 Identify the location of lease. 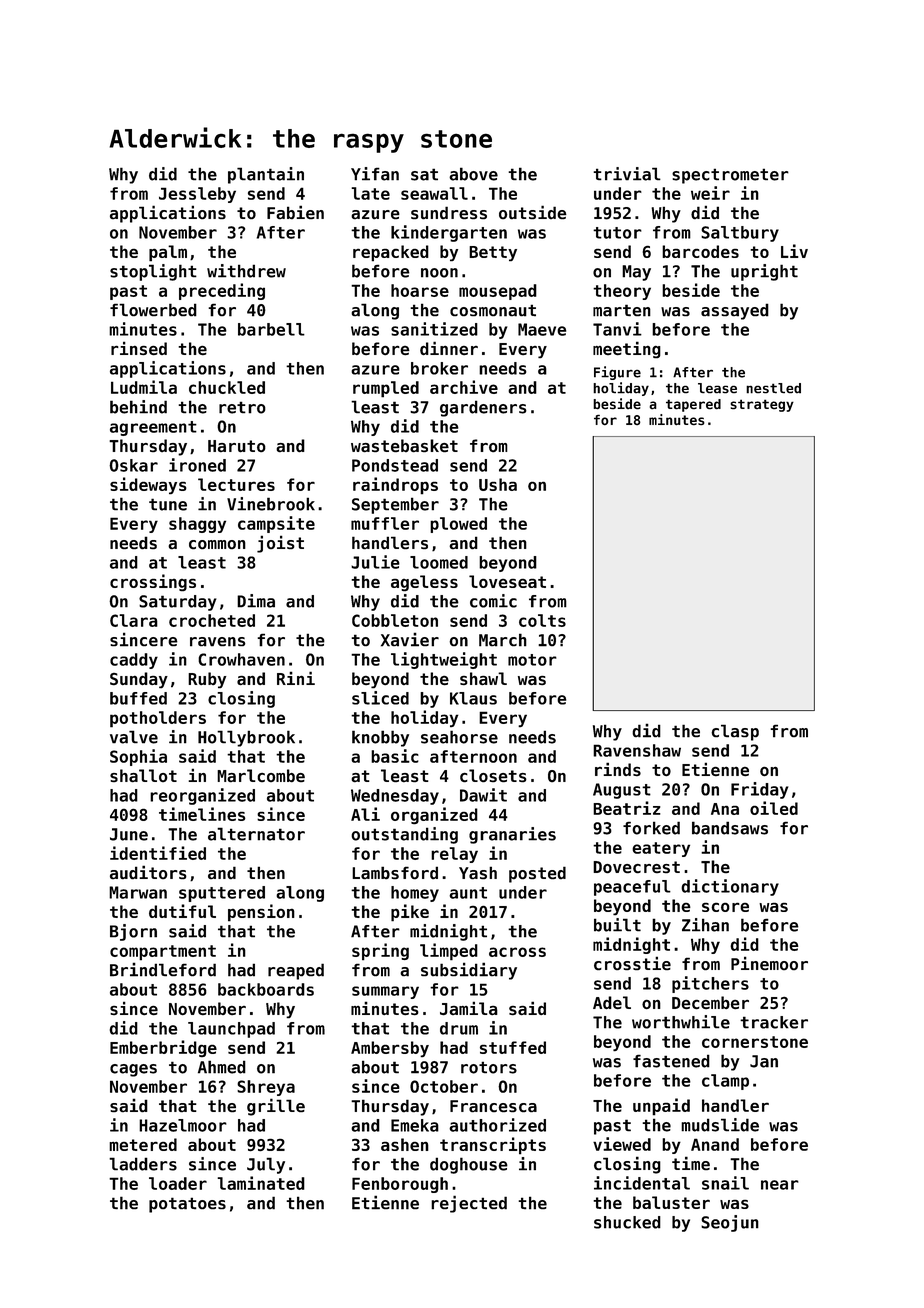
(717, 388).
